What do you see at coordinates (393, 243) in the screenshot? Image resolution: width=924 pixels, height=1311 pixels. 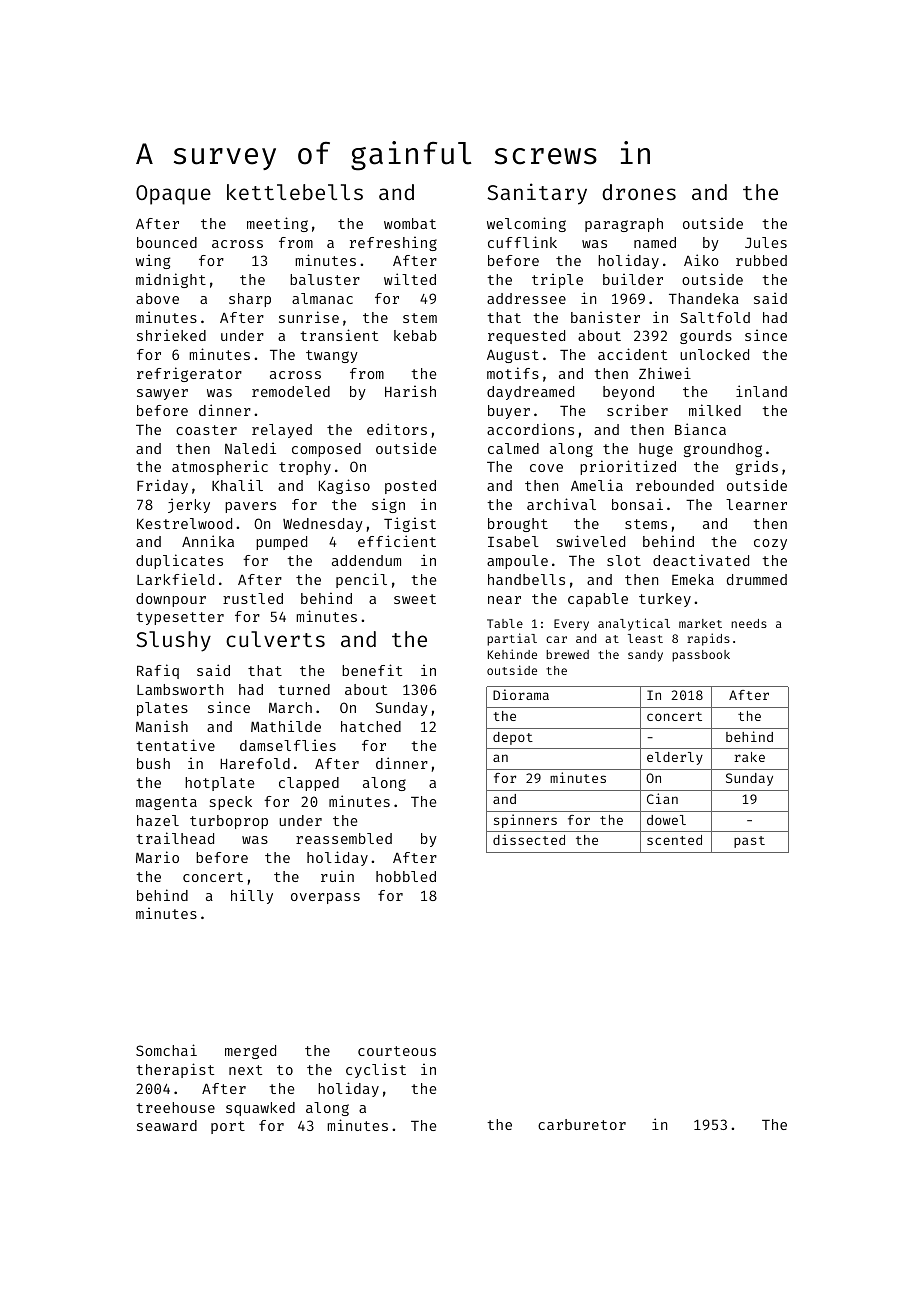 I see `refreshing` at bounding box center [393, 243].
